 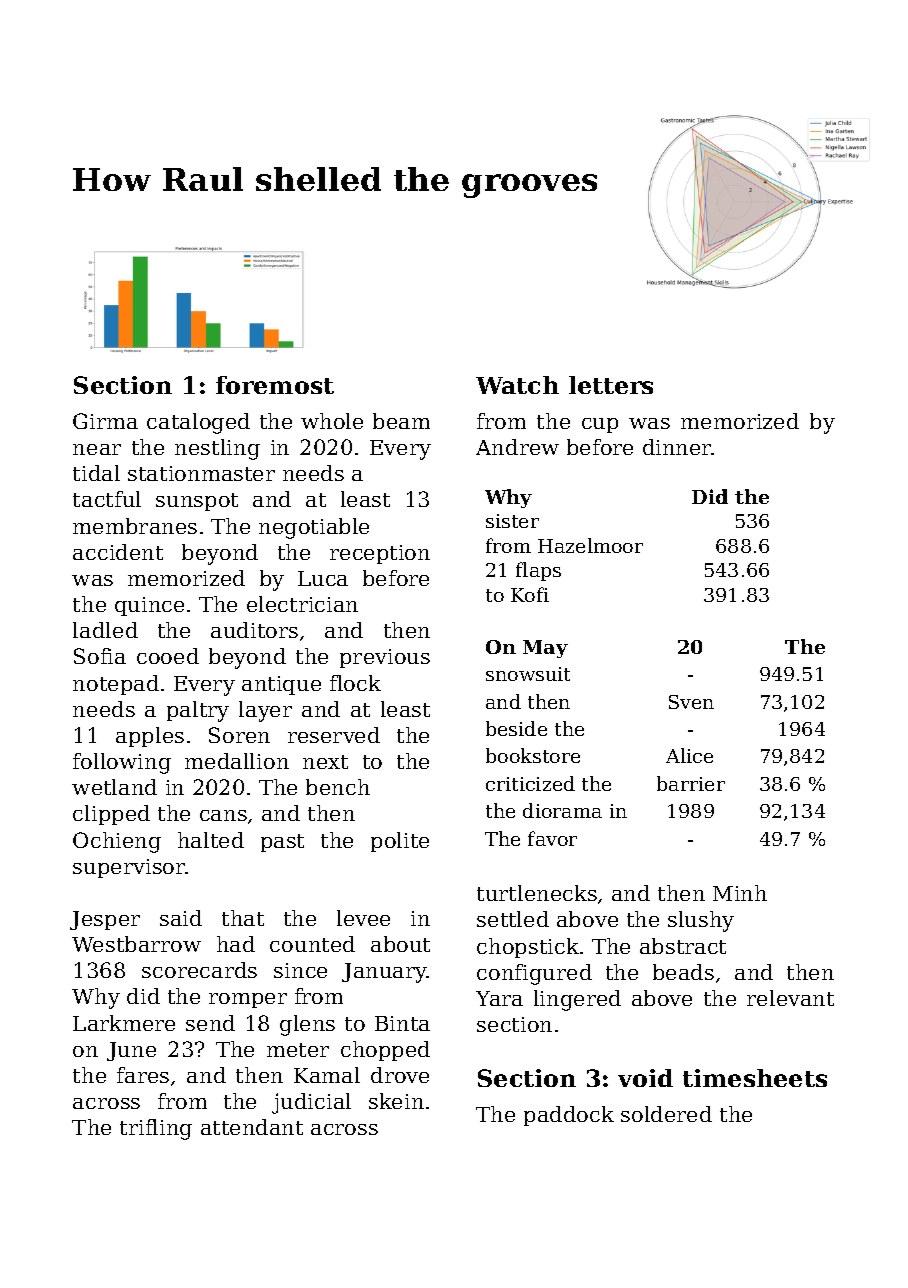 I want to click on Sven, so click(x=691, y=702).
